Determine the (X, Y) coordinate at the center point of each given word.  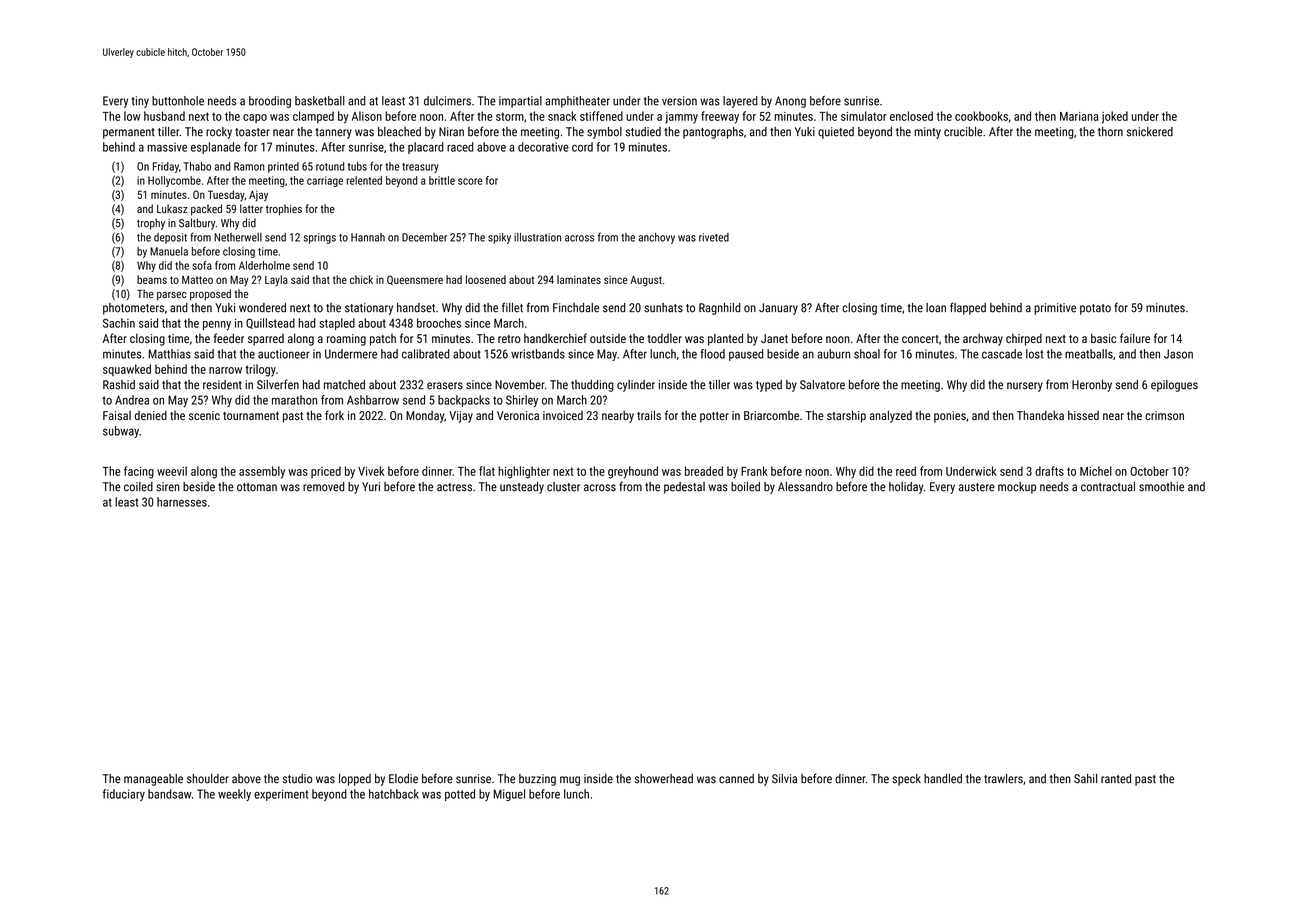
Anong (790, 102)
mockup (1017, 488)
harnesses (182, 502)
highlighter (524, 472)
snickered (1150, 132)
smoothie (1161, 487)
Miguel (509, 795)
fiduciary (124, 795)
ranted (1116, 779)
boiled (745, 487)
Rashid (119, 385)
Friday (166, 167)
